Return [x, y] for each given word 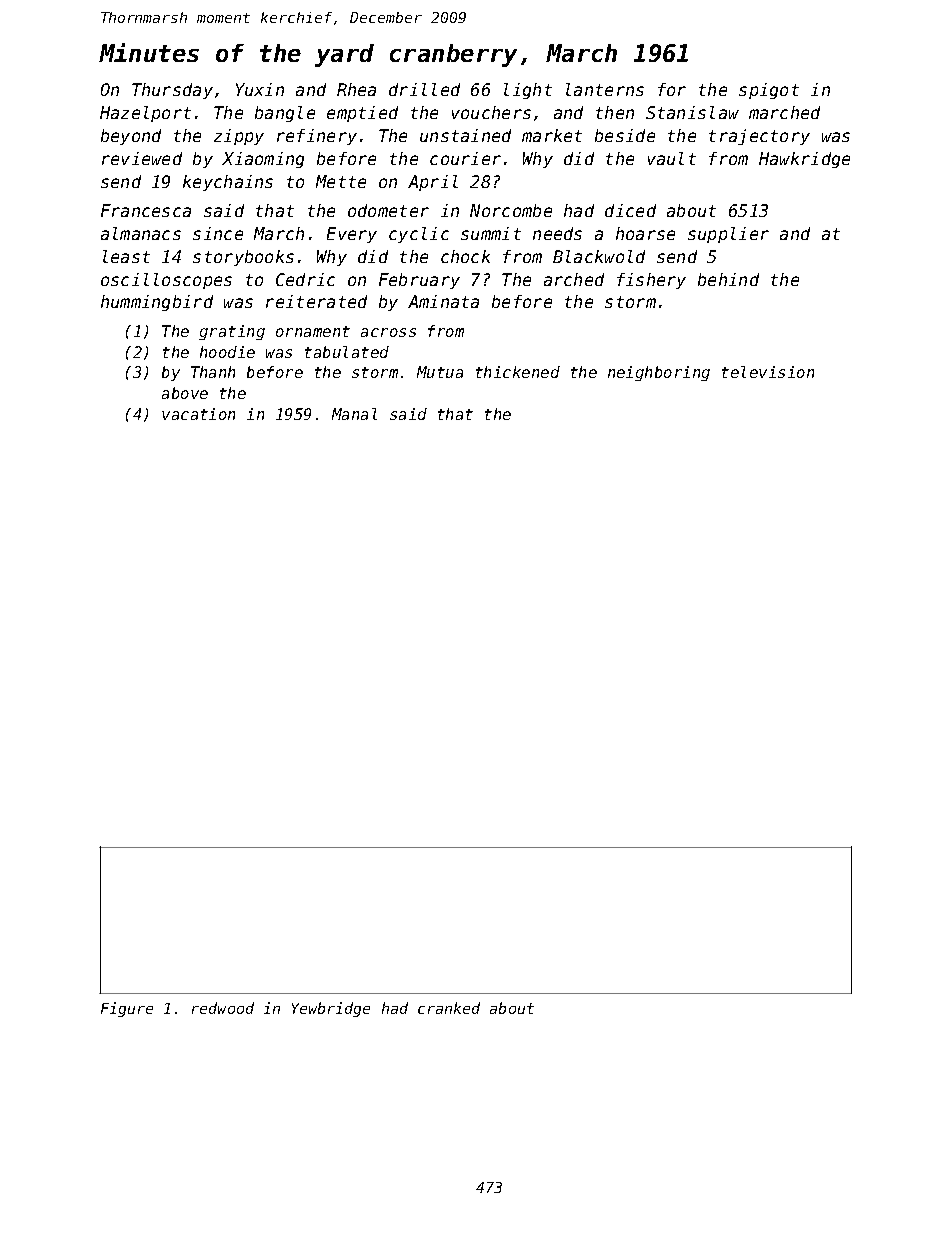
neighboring [659, 373]
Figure [127, 1009]
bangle [285, 114]
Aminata [443, 301]
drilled [424, 89]
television [768, 372]
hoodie [227, 352]
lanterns [605, 89]
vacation [198, 414]
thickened [518, 372]
